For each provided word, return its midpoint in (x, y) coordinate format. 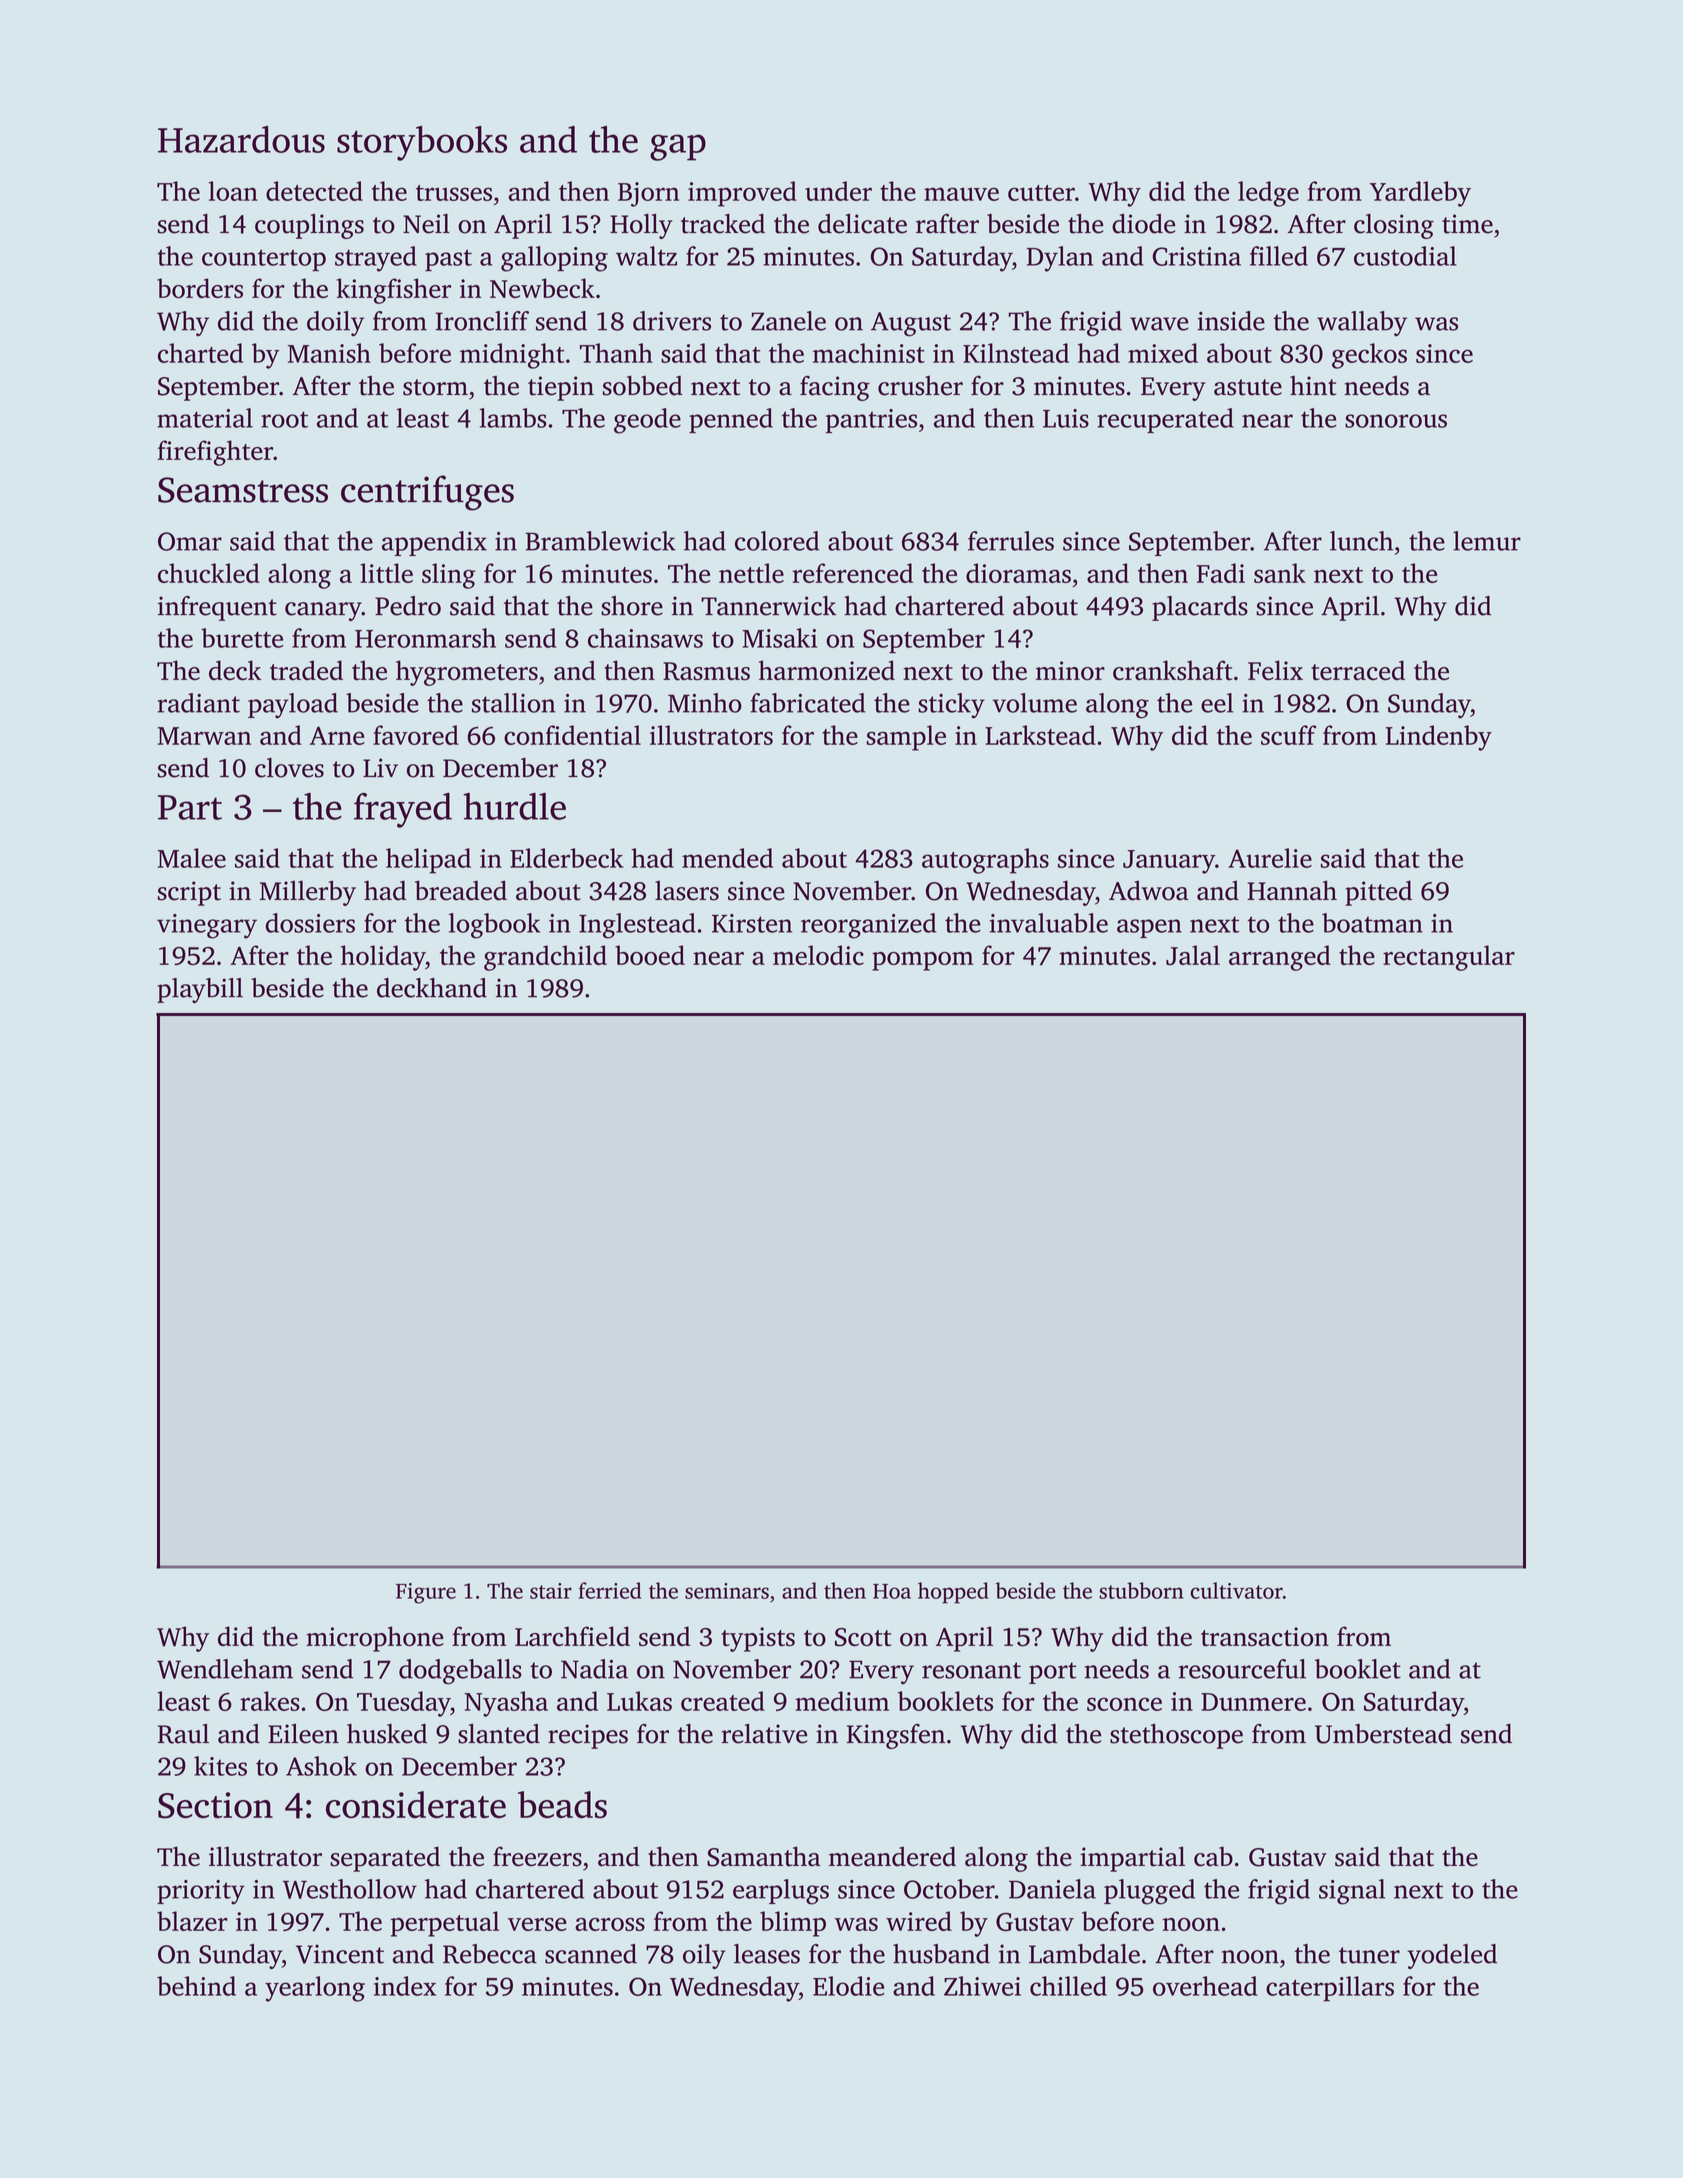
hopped (953, 1593)
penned (731, 420)
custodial (1405, 256)
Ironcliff (482, 321)
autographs (985, 861)
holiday (383, 958)
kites (220, 1766)
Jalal (1193, 955)
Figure (426, 1593)
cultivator (1236, 1590)
